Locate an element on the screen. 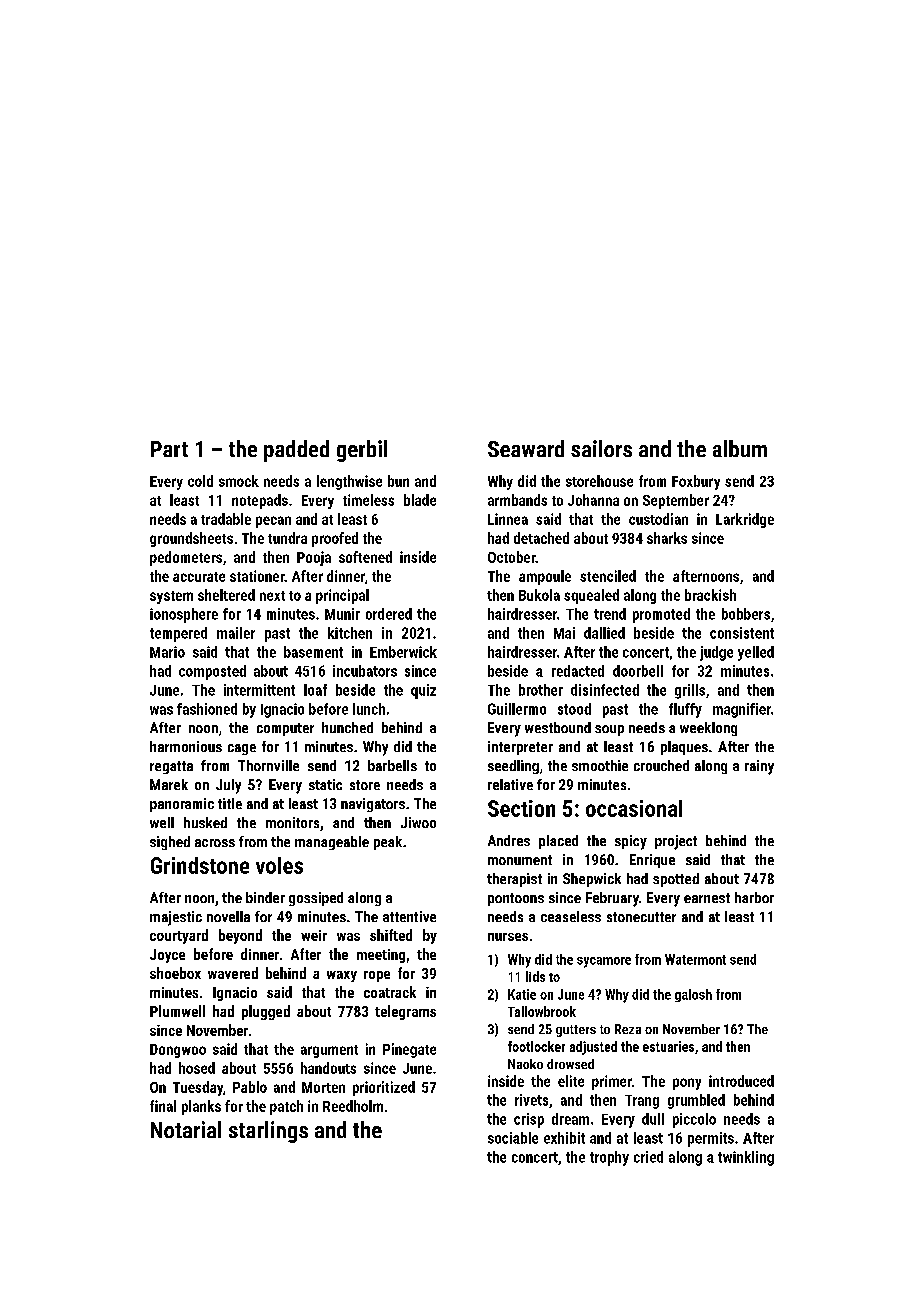 The width and height of the screenshot is (924, 1311). Part is located at coordinates (169, 449).
